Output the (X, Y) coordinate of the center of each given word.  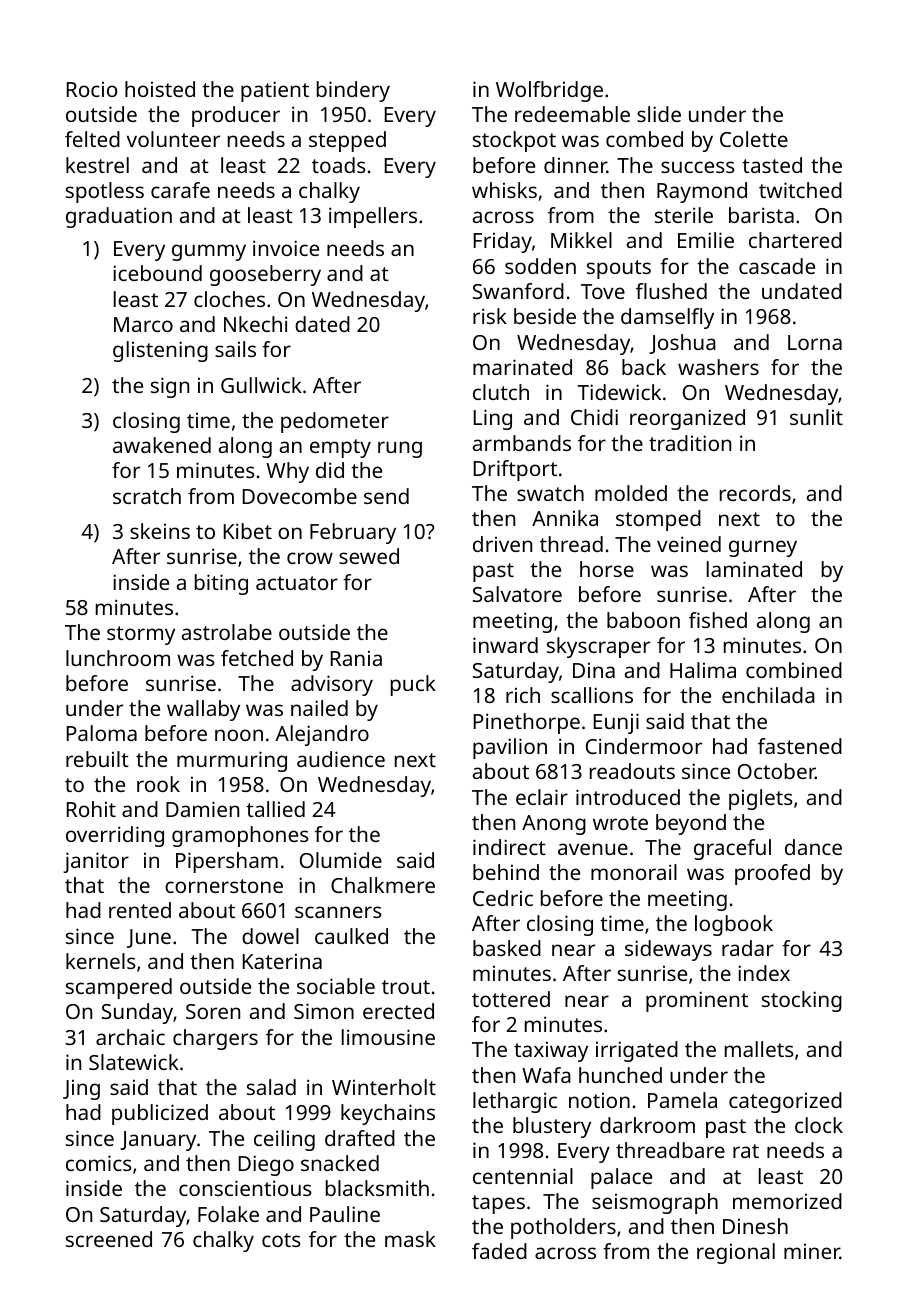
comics (98, 1163)
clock (819, 1125)
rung (400, 449)
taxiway (551, 1051)
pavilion (510, 748)
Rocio (92, 89)
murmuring (232, 761)
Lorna (815, 342)
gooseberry (265, 275)
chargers (215, 1039)
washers (718, 367)
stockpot (514, 141)
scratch (147, 496)
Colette (754, 139)
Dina (594, 670)
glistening (160, 351)
